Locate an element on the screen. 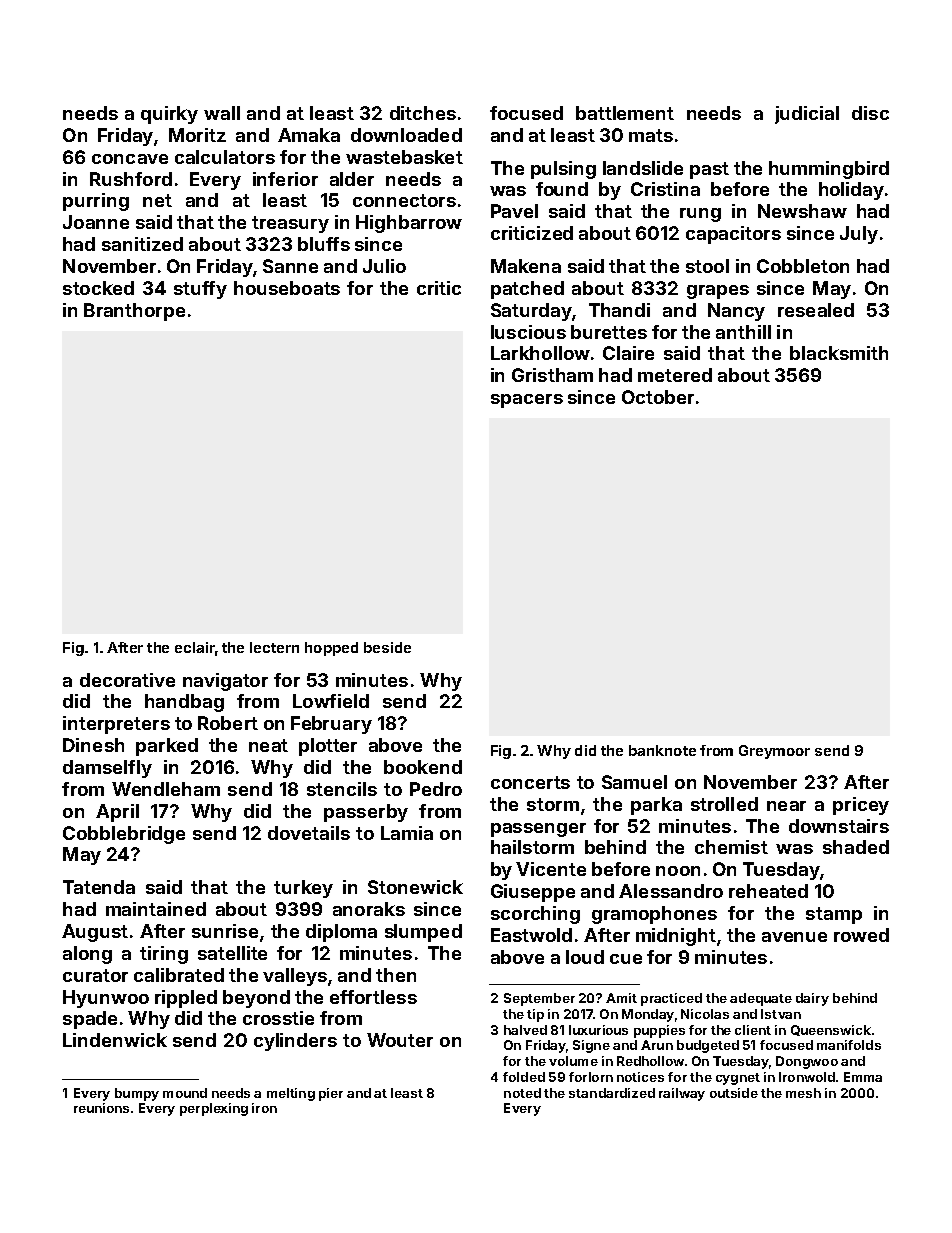 The height and width of the screenshot is (1233, 952). banknote is located at coordinates (662, 750).
